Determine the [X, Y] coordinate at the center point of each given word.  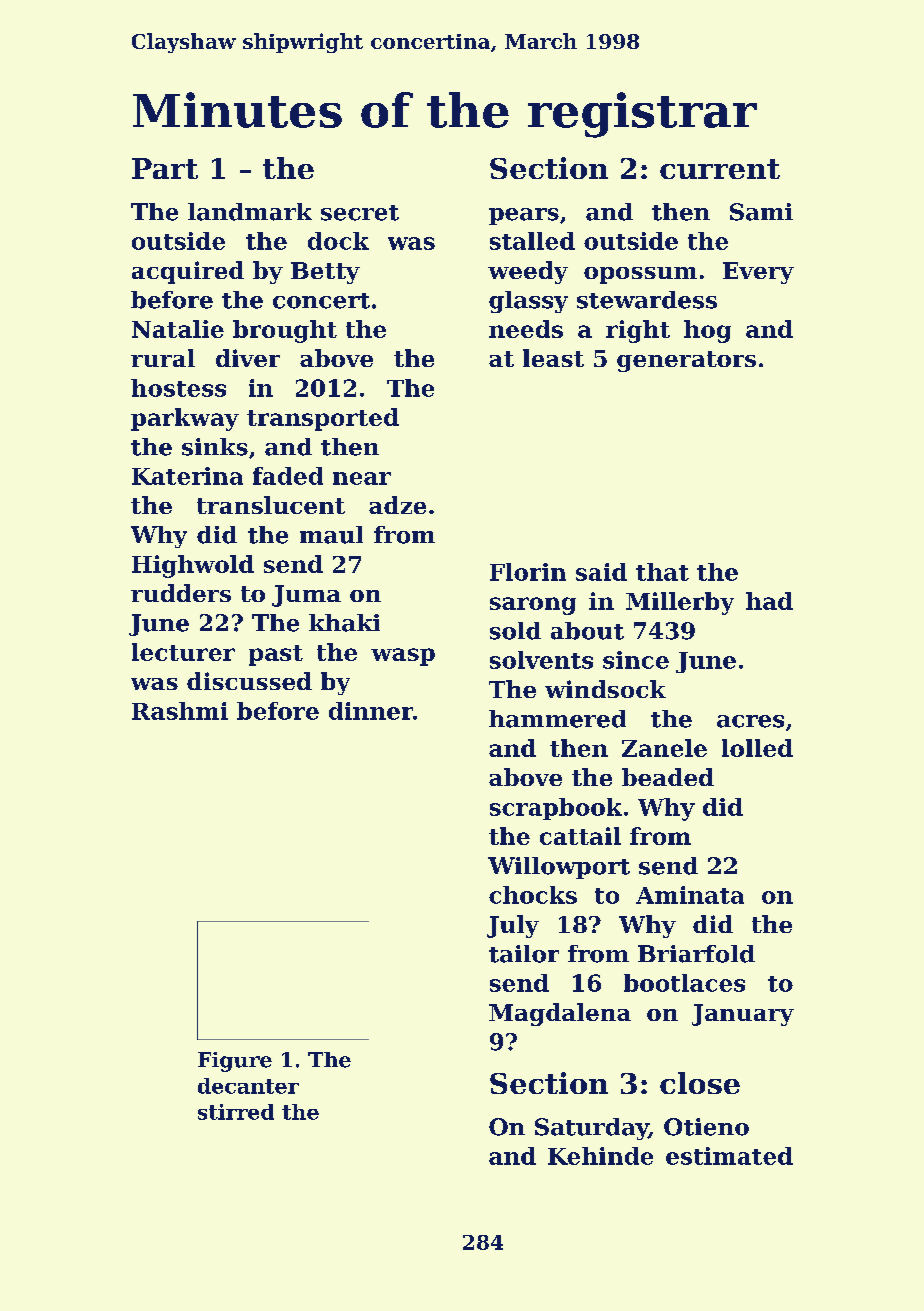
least [553, 358]
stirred [236, 1112]
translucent [271, 505]
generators [686, 361]
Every [758, 273]
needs [526, 329]
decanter [248, 1086]
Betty [325, 273]
